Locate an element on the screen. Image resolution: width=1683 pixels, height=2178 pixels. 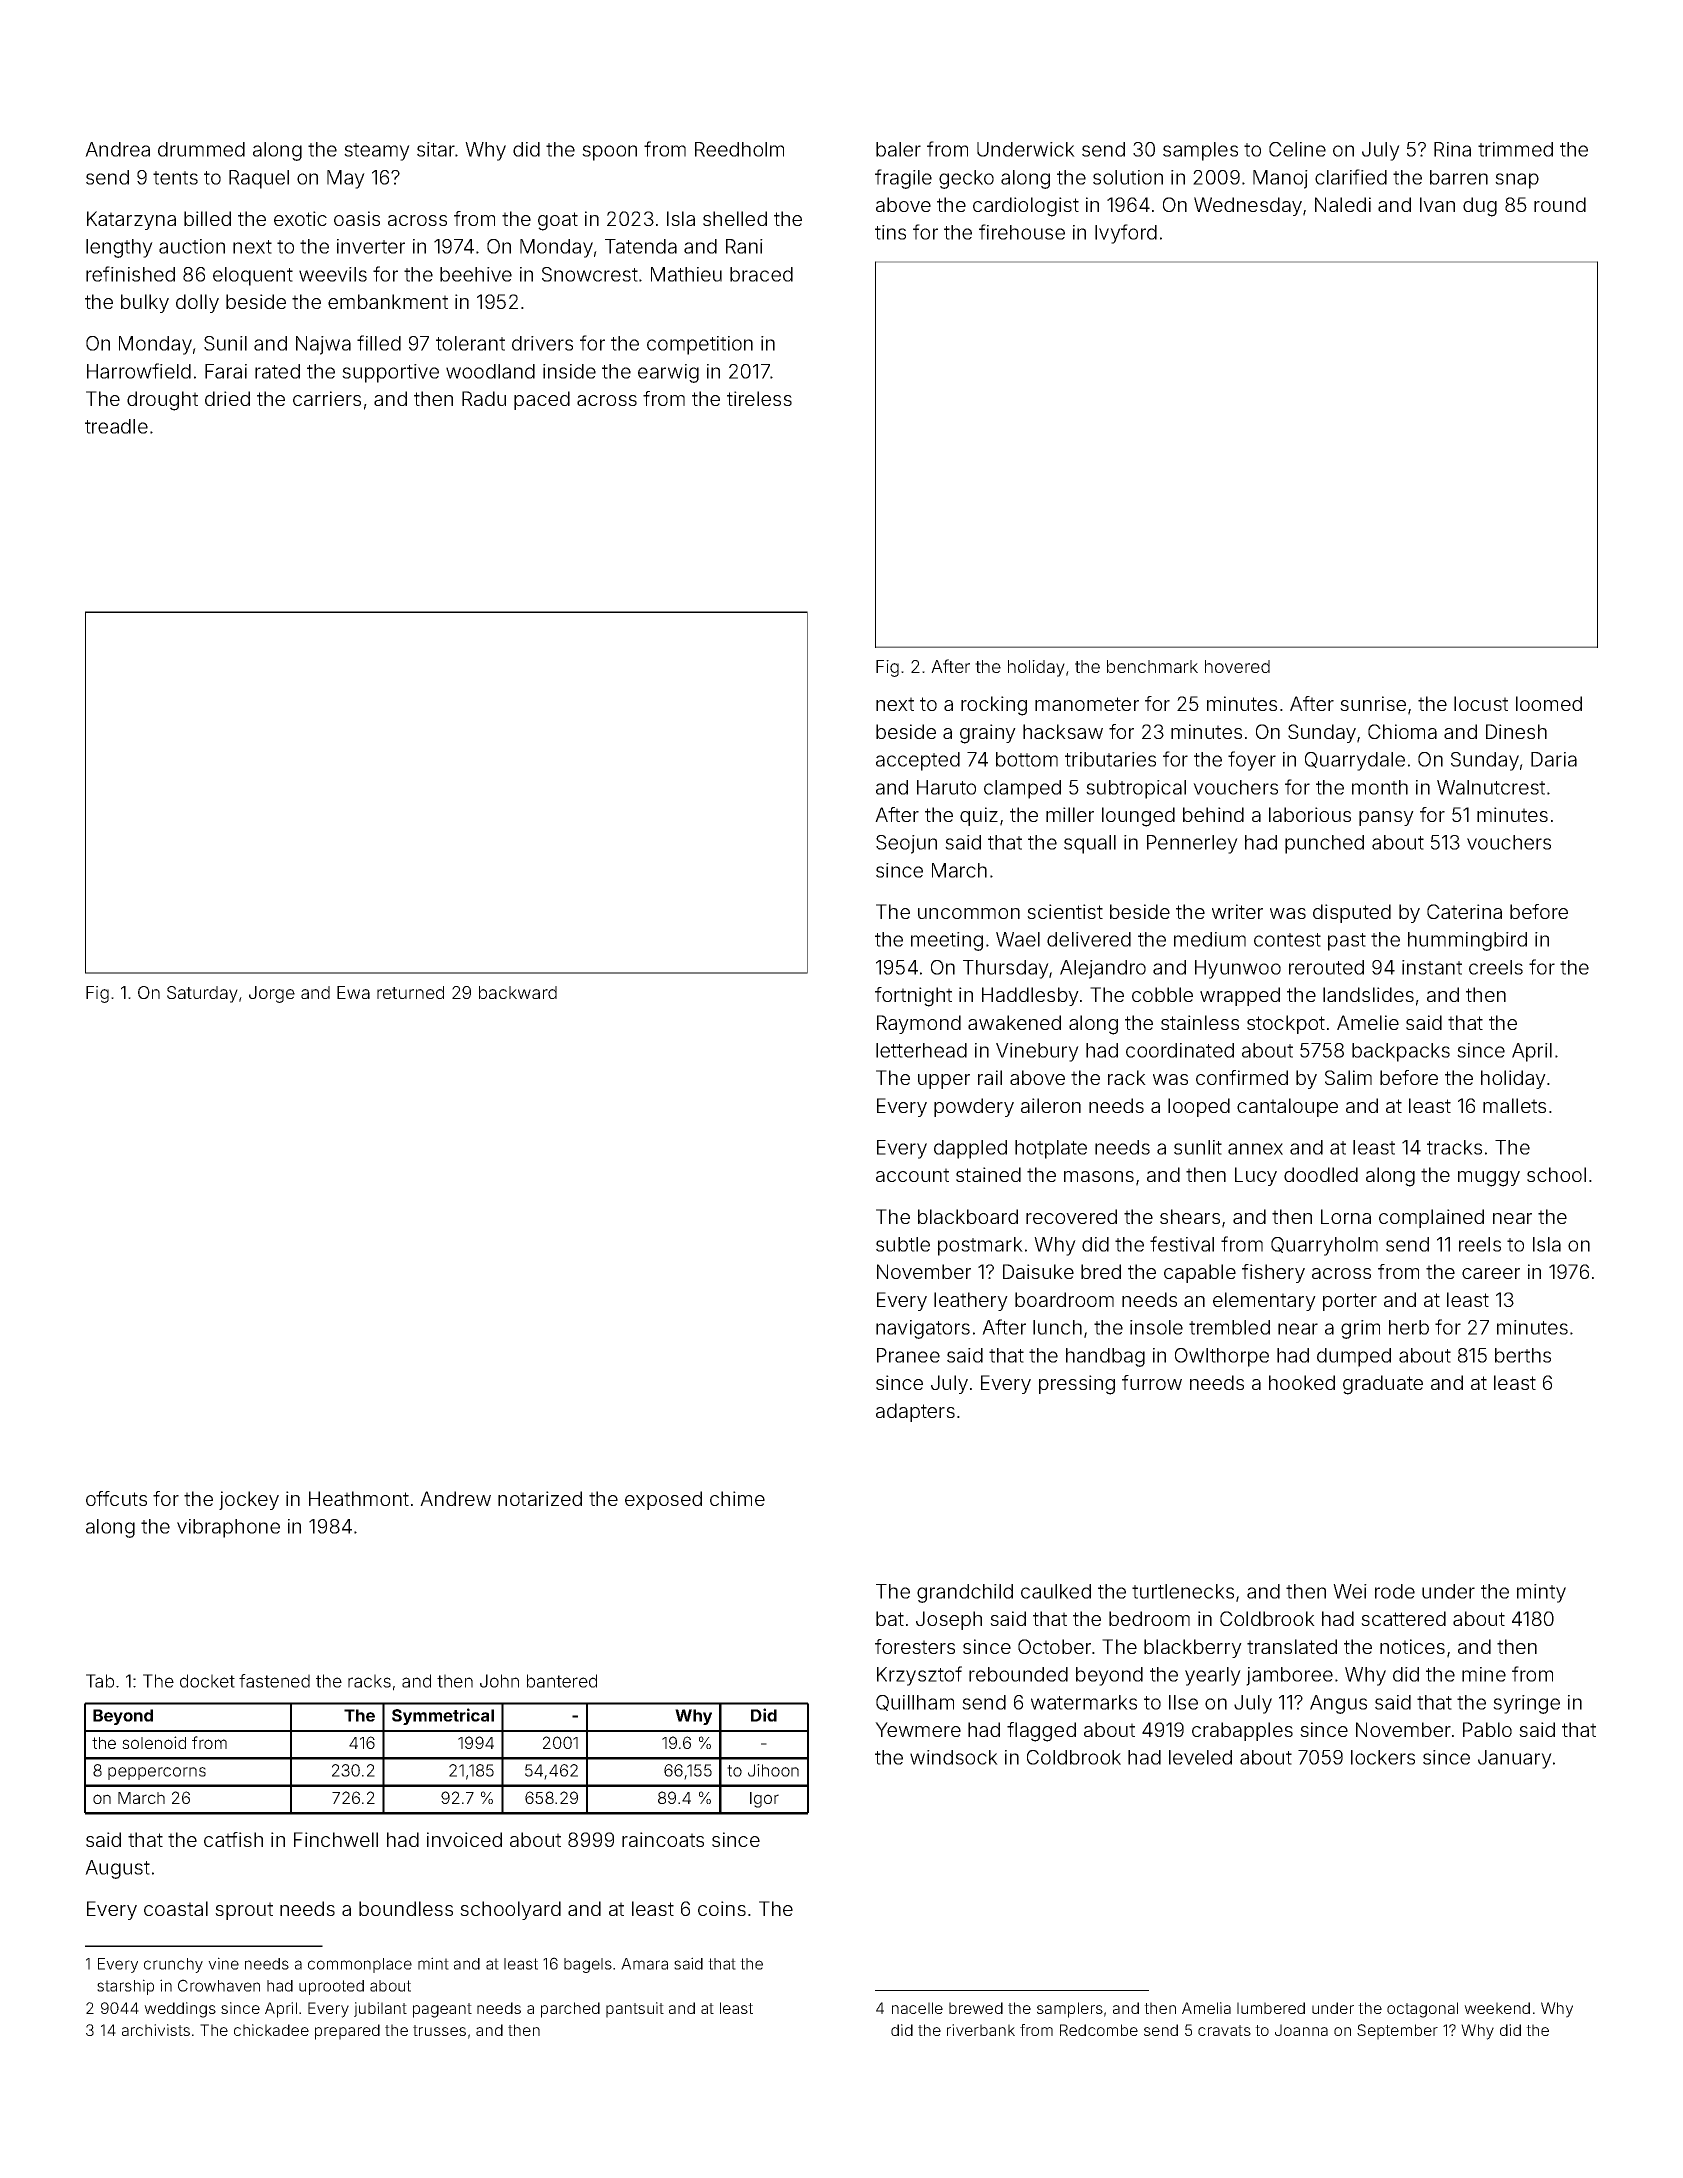
Raquel is located at coordinates (259, 179).
